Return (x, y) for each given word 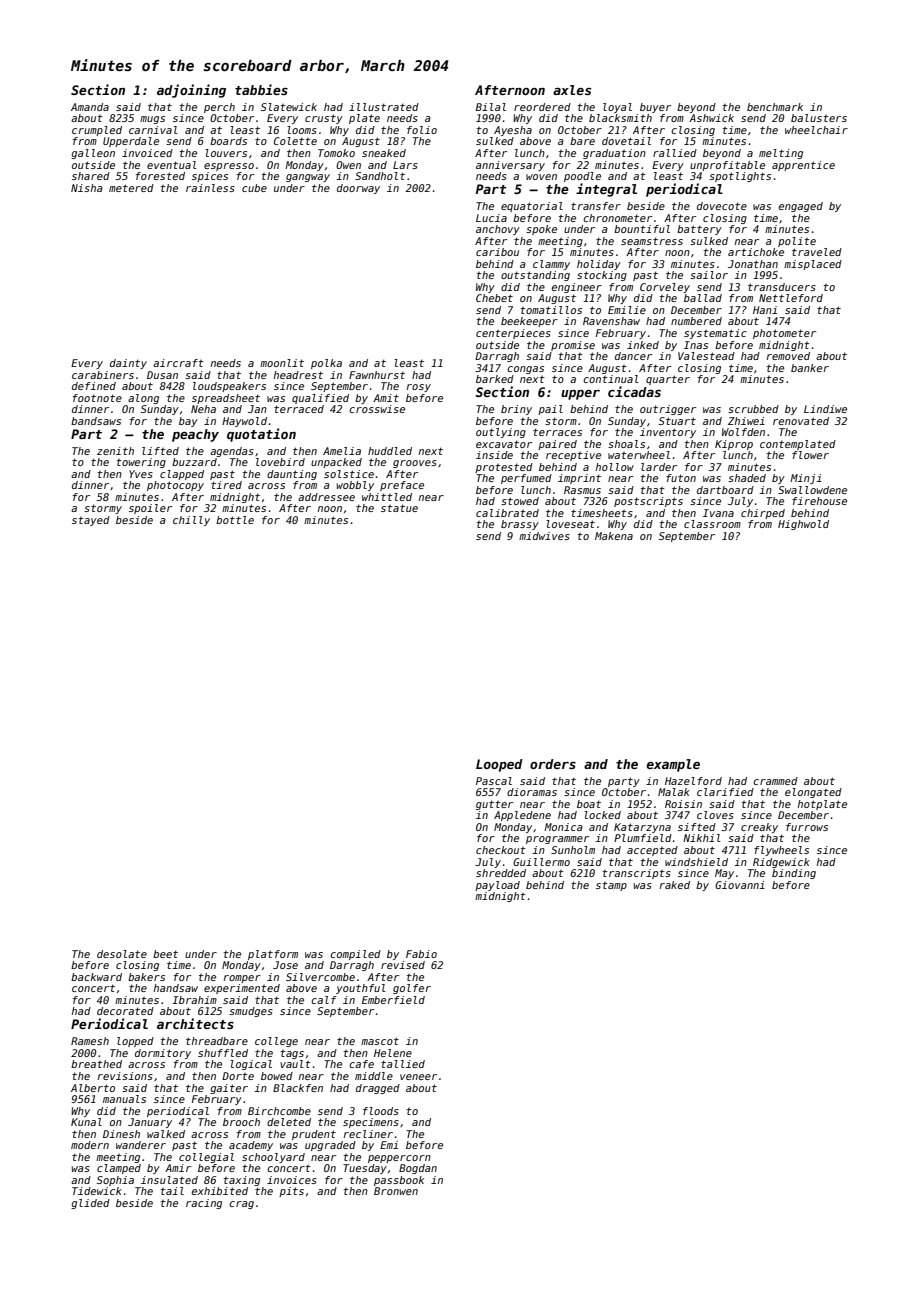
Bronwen (396, 1191)
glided (90, 1204)
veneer (418, 1077)
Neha (203, 409)
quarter (668, 380)
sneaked (384, 153)
